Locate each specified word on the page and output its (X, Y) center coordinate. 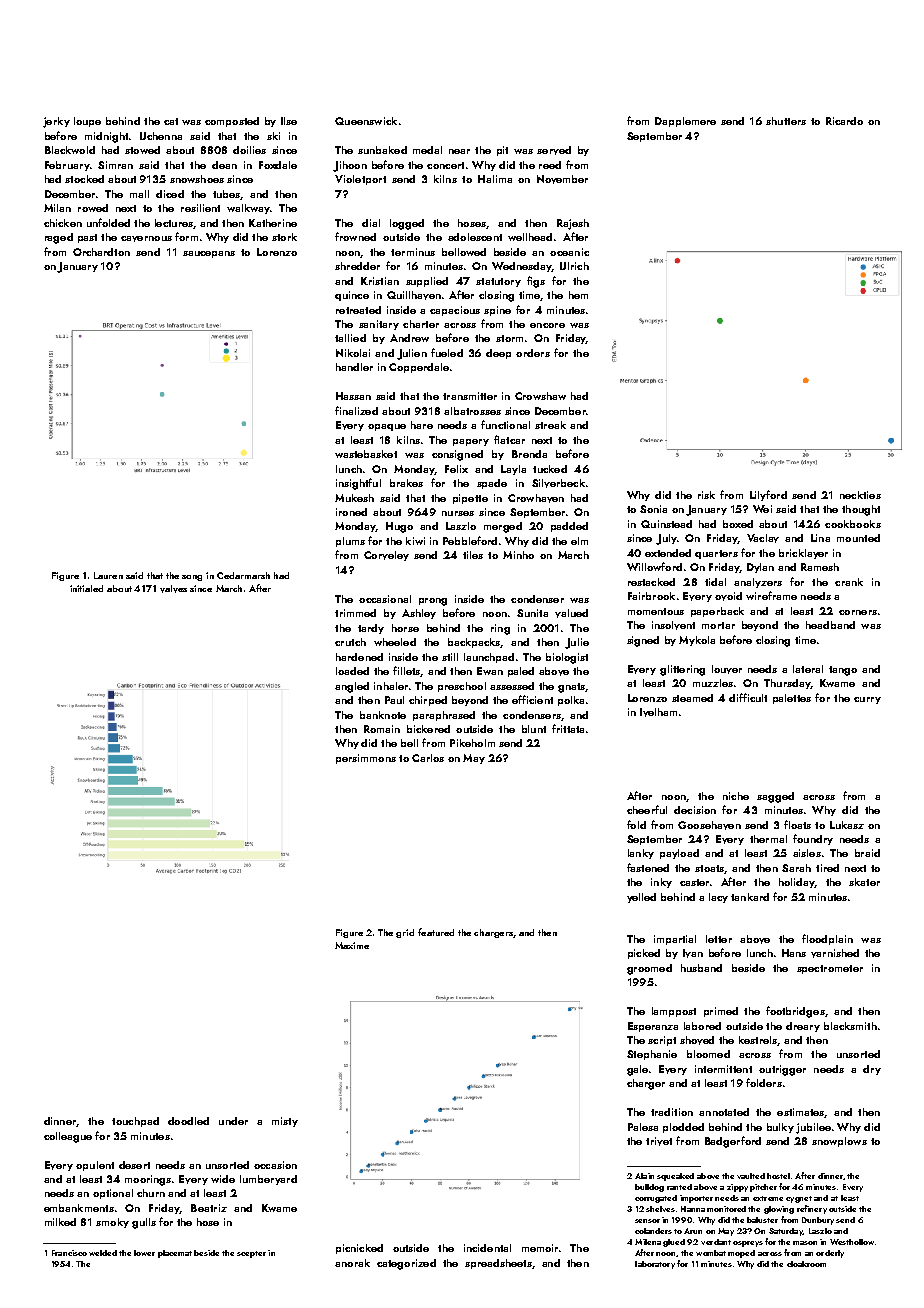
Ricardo (844, 121)
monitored (726, 1209)
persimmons (366, 759)
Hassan (353, 396)
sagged (775, 797)
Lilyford (768, 495)
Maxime (352, 945)
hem (578, 295)
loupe (87, 122)
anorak (352, 1263)
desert (134, 1165)
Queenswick (366, 121)
